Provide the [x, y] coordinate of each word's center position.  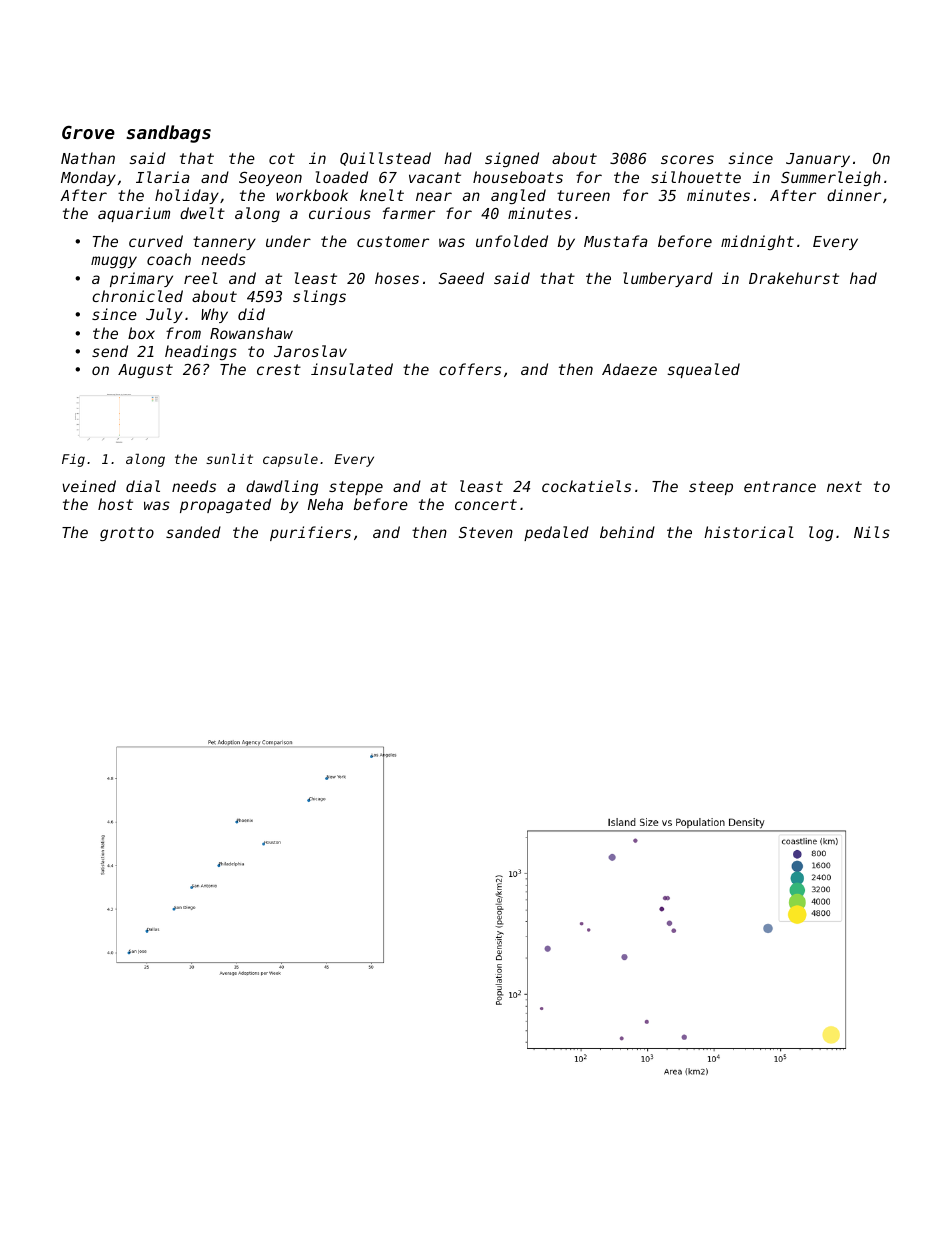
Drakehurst [794, 278]
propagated [225, 505]
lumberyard [668, 279]
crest [279, 369]
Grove [88, 132]
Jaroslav [310, 351]
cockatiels [586, 486]
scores [687, 159]
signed [512, 159]
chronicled [137, 296]
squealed [703, 370]
